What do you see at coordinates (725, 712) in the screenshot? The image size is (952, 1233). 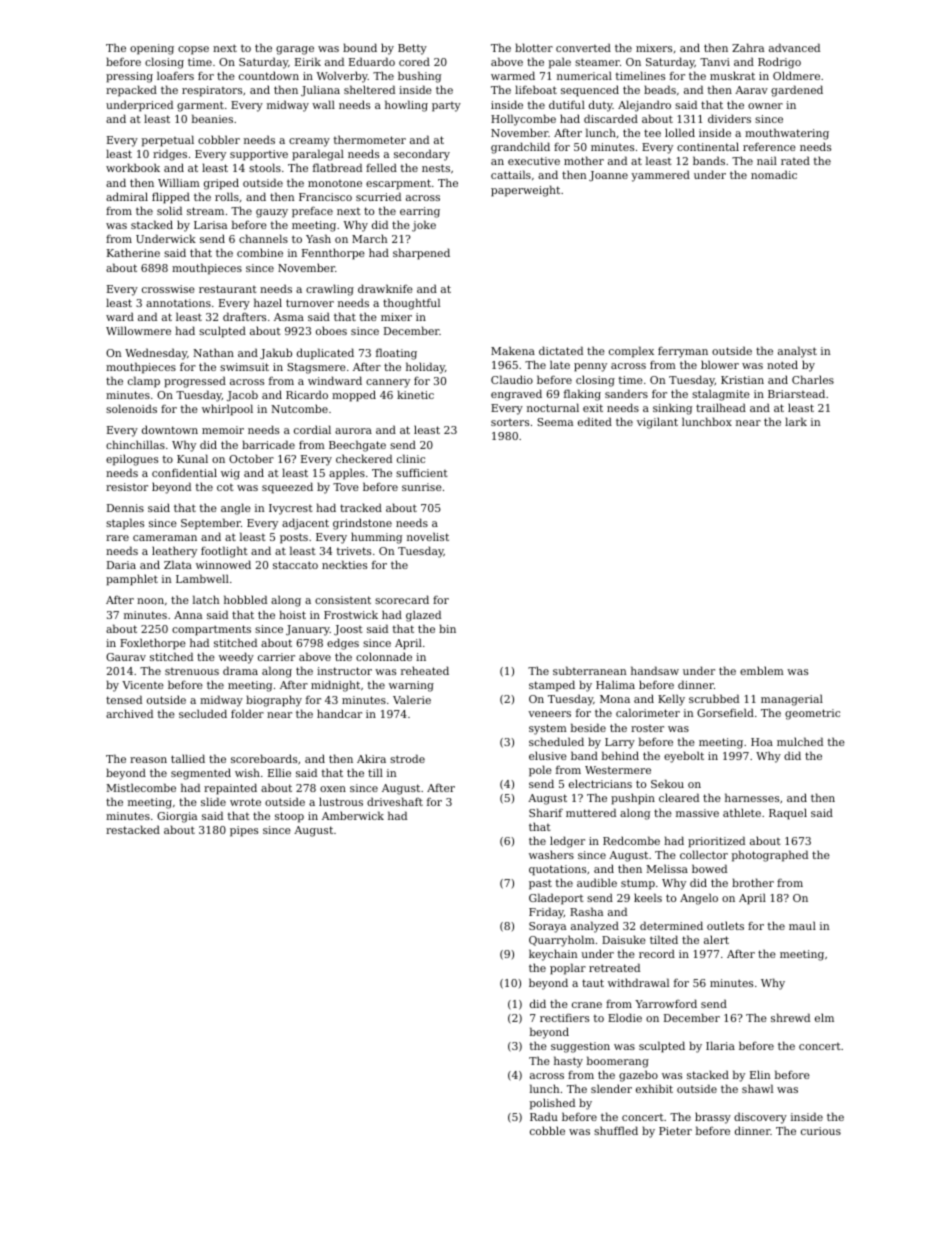 I see `Gorsefield` at bounding box center [725, 712].
